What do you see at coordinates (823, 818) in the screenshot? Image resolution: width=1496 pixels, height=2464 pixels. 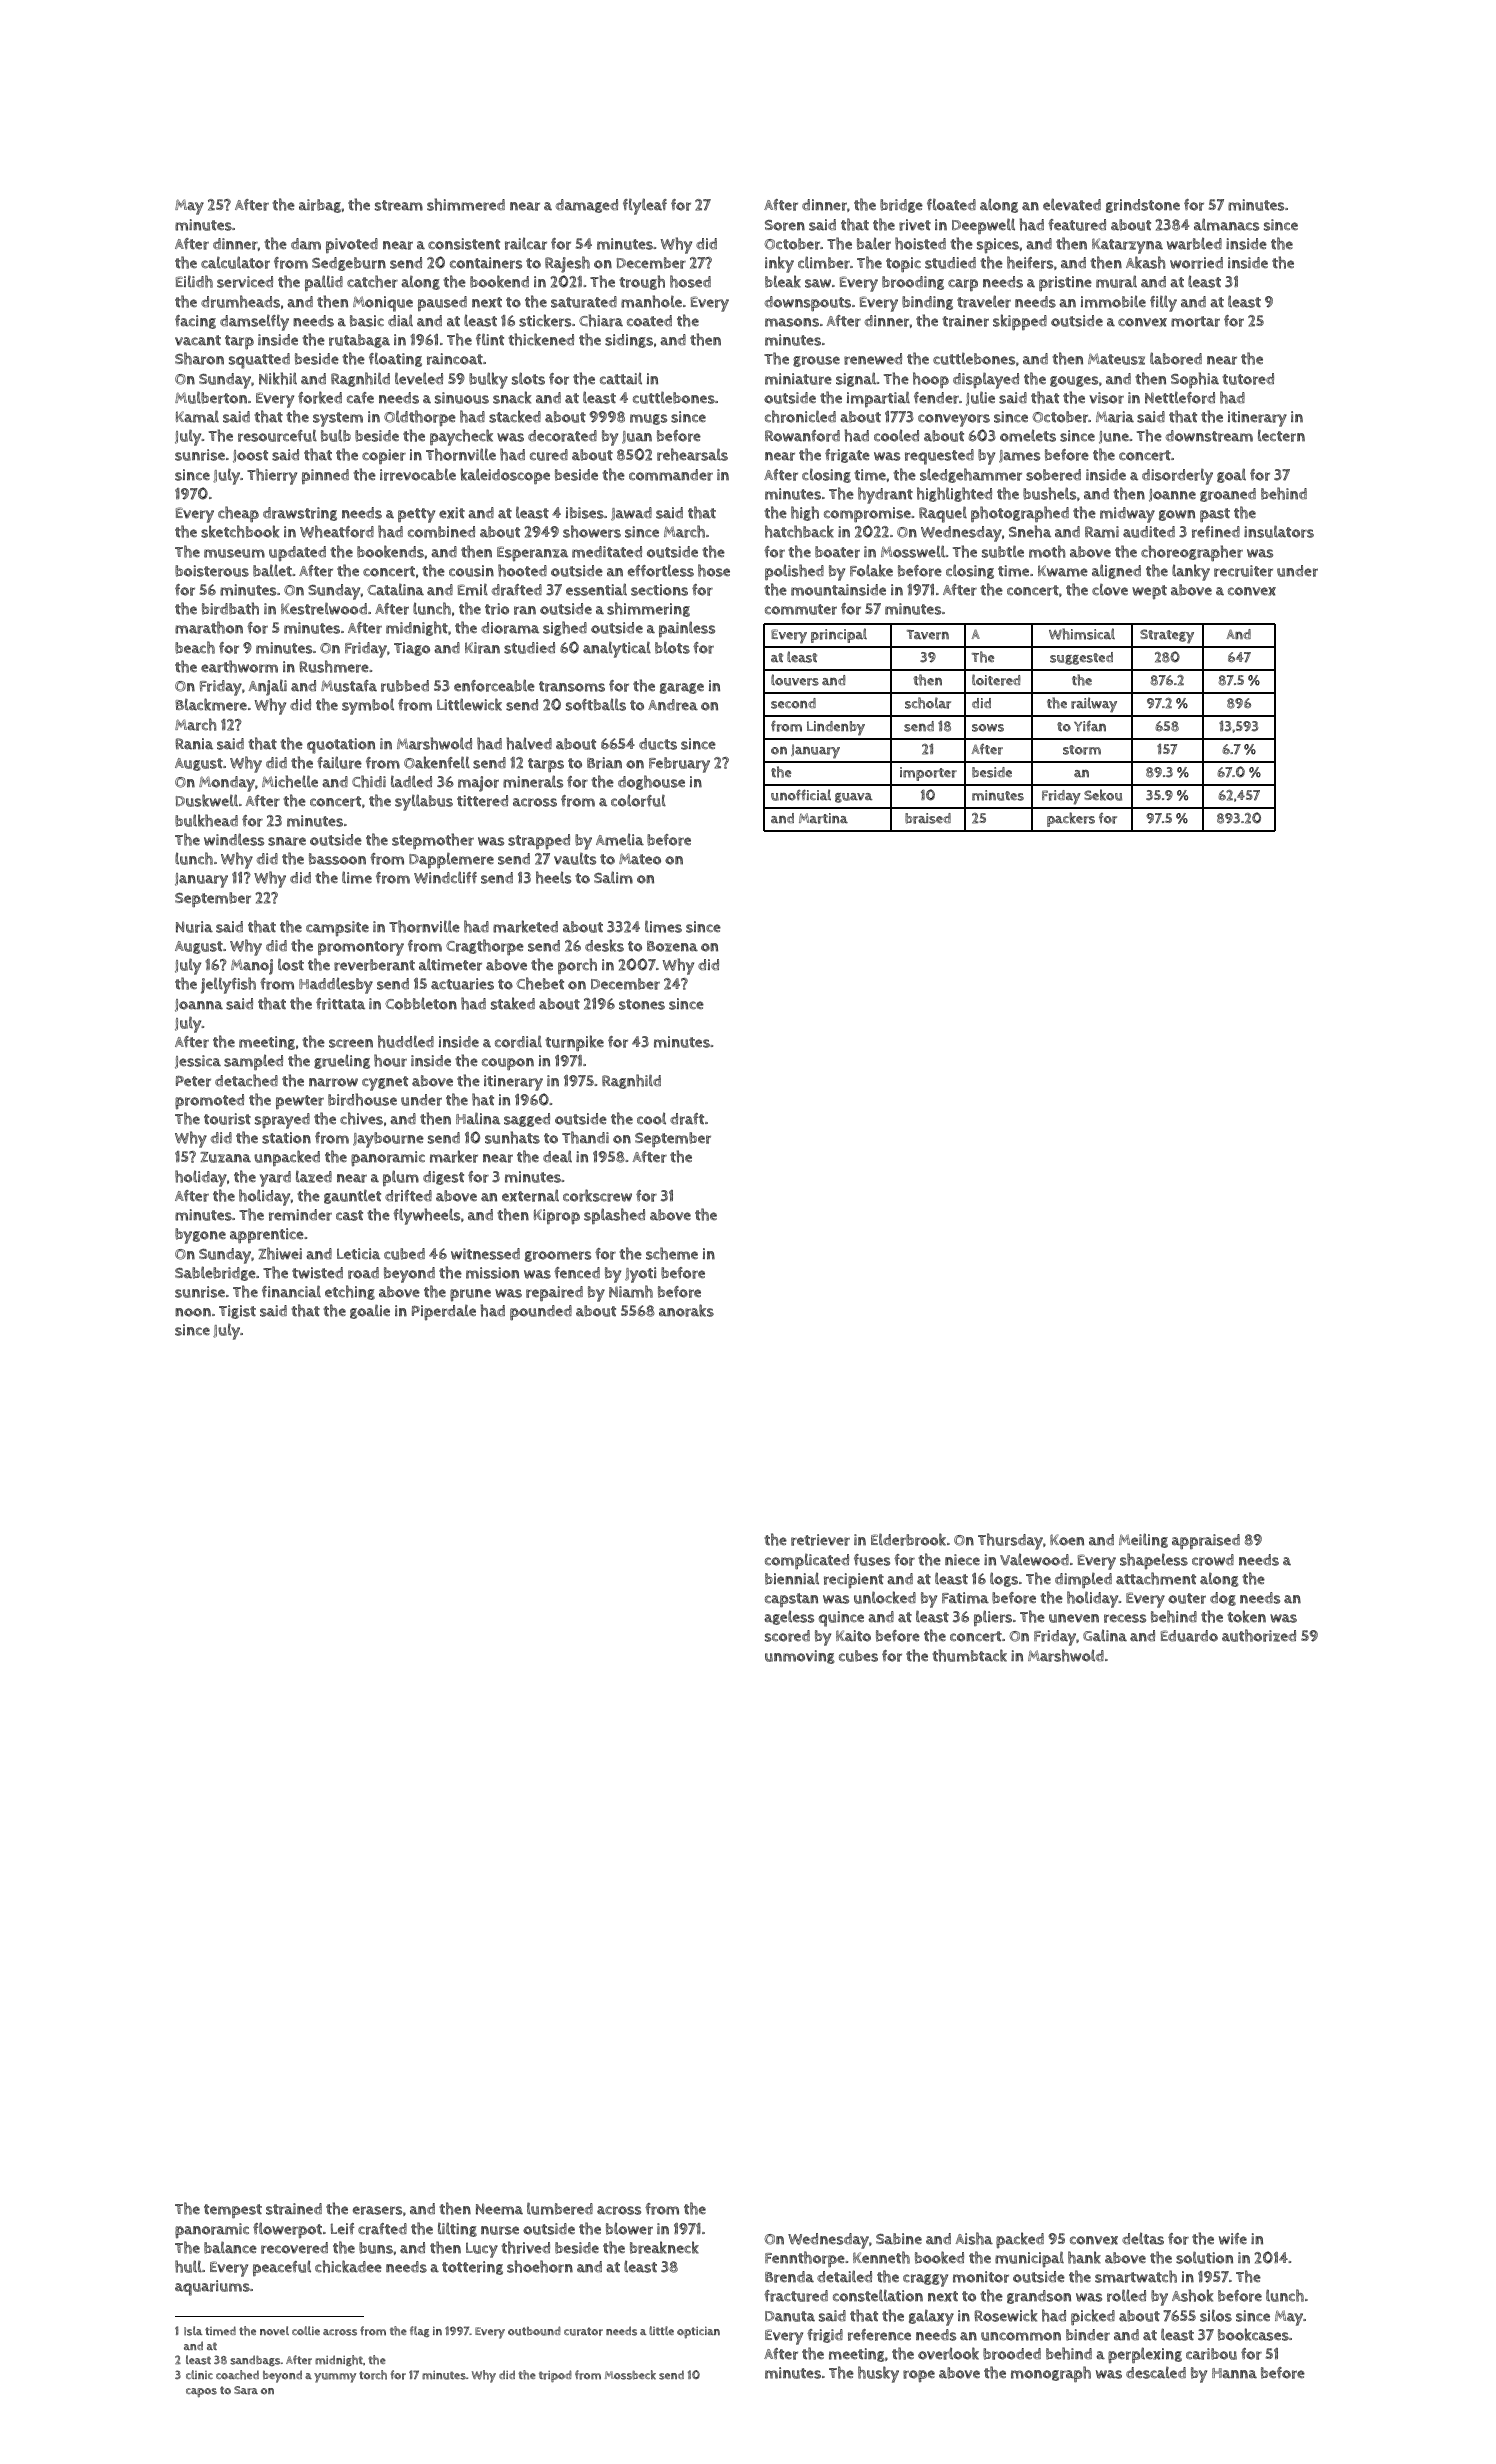 I see `Martina` at bounding box center [823, 818].
